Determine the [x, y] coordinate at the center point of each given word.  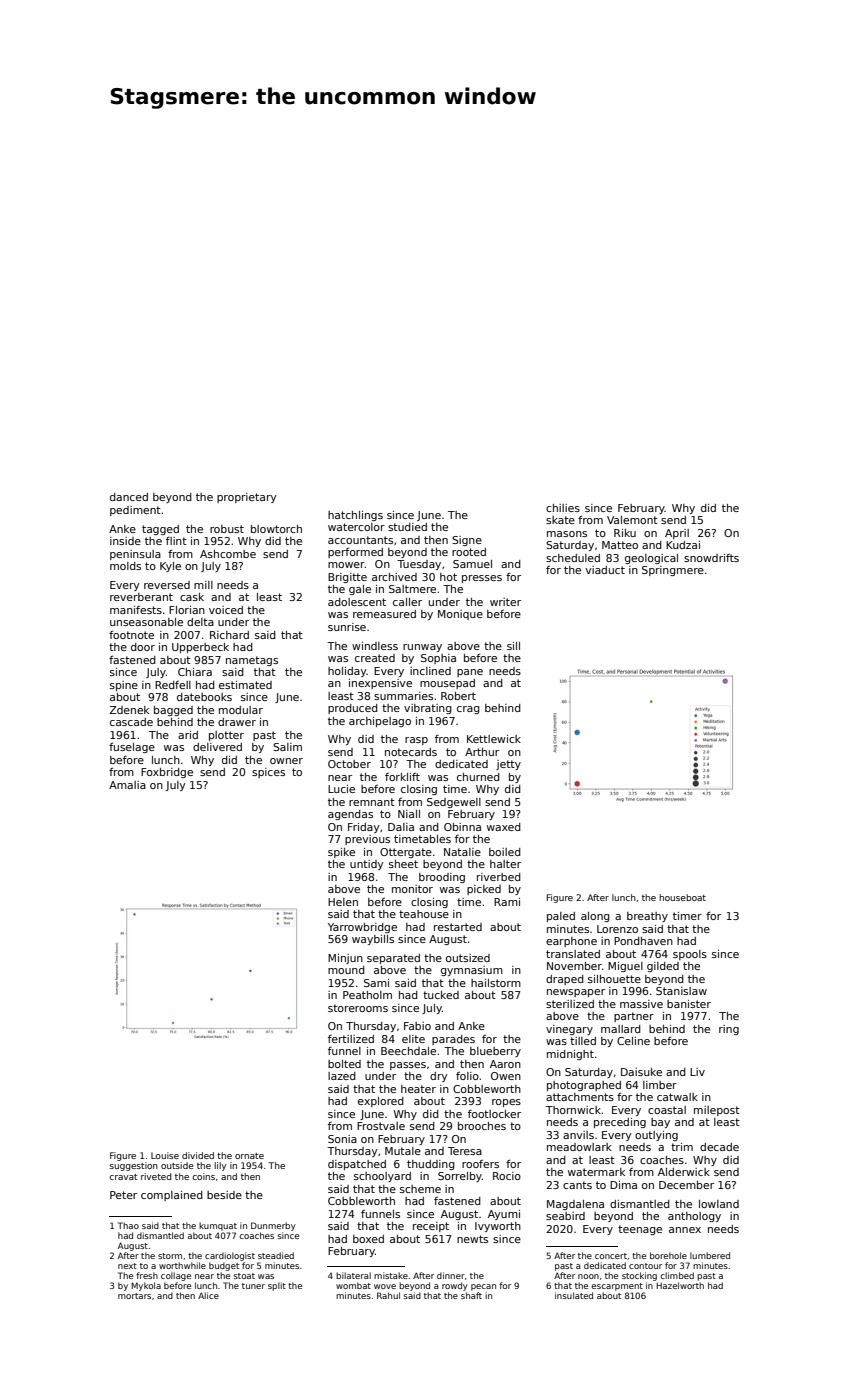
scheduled [573, 558]
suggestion [134, 1166]
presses [482, 579]
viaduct [605, 570]
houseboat [682, 897]
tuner [253, 1286]
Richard [229, 635]
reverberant [141, 597]
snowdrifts [711, 558]
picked [484, 890]
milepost [717, 1111]
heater [418, 1089]
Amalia [127, 785]
